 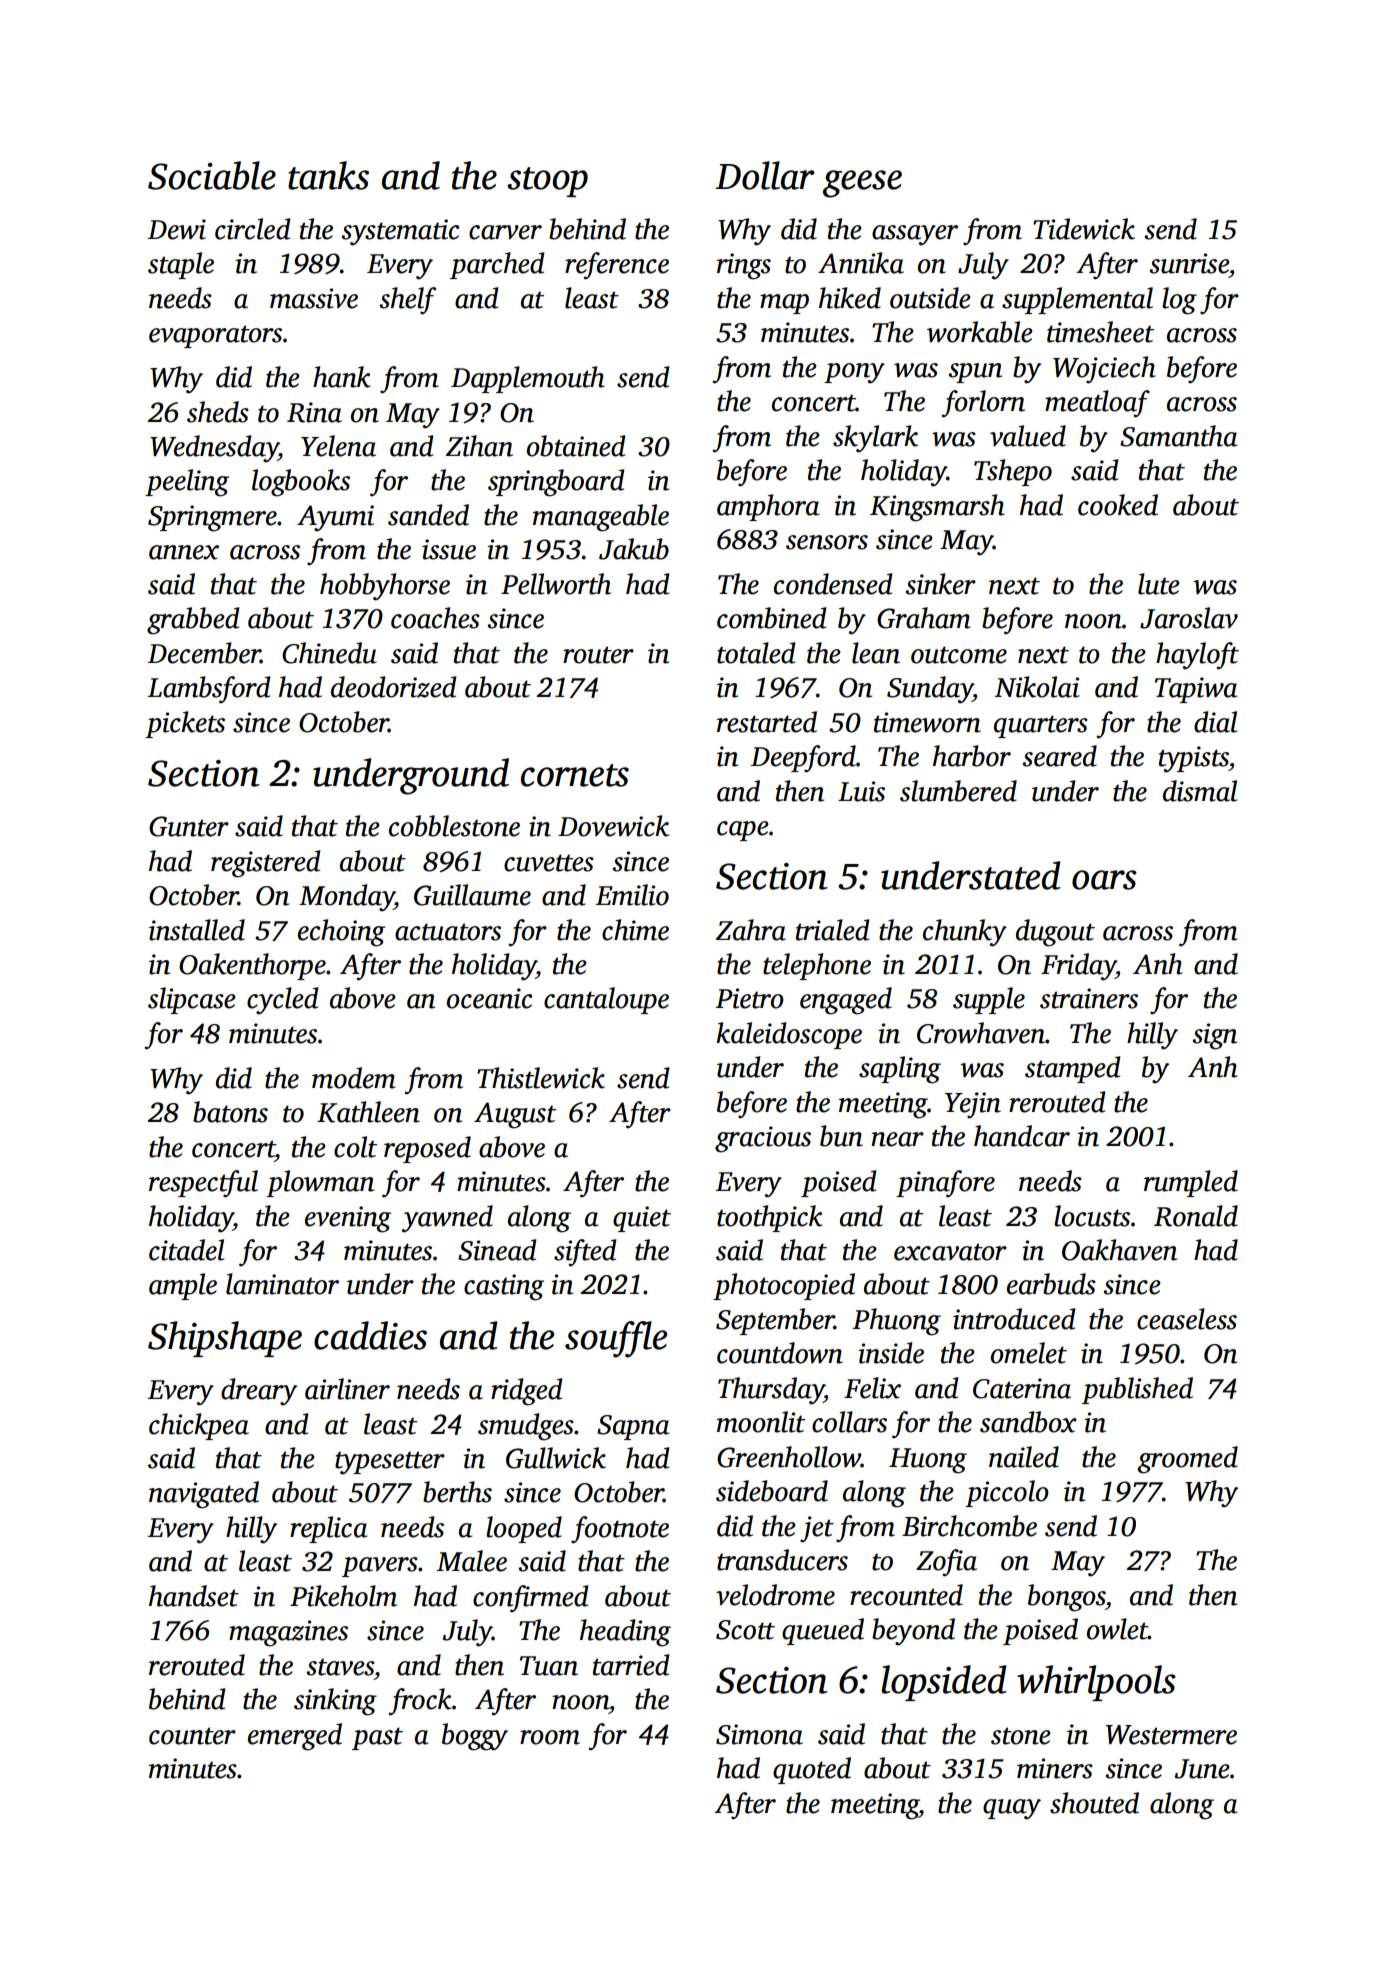 What do you see at coordinates (192, 1736) in the page?
I see `counter` at bounding box center [192, 1736].
